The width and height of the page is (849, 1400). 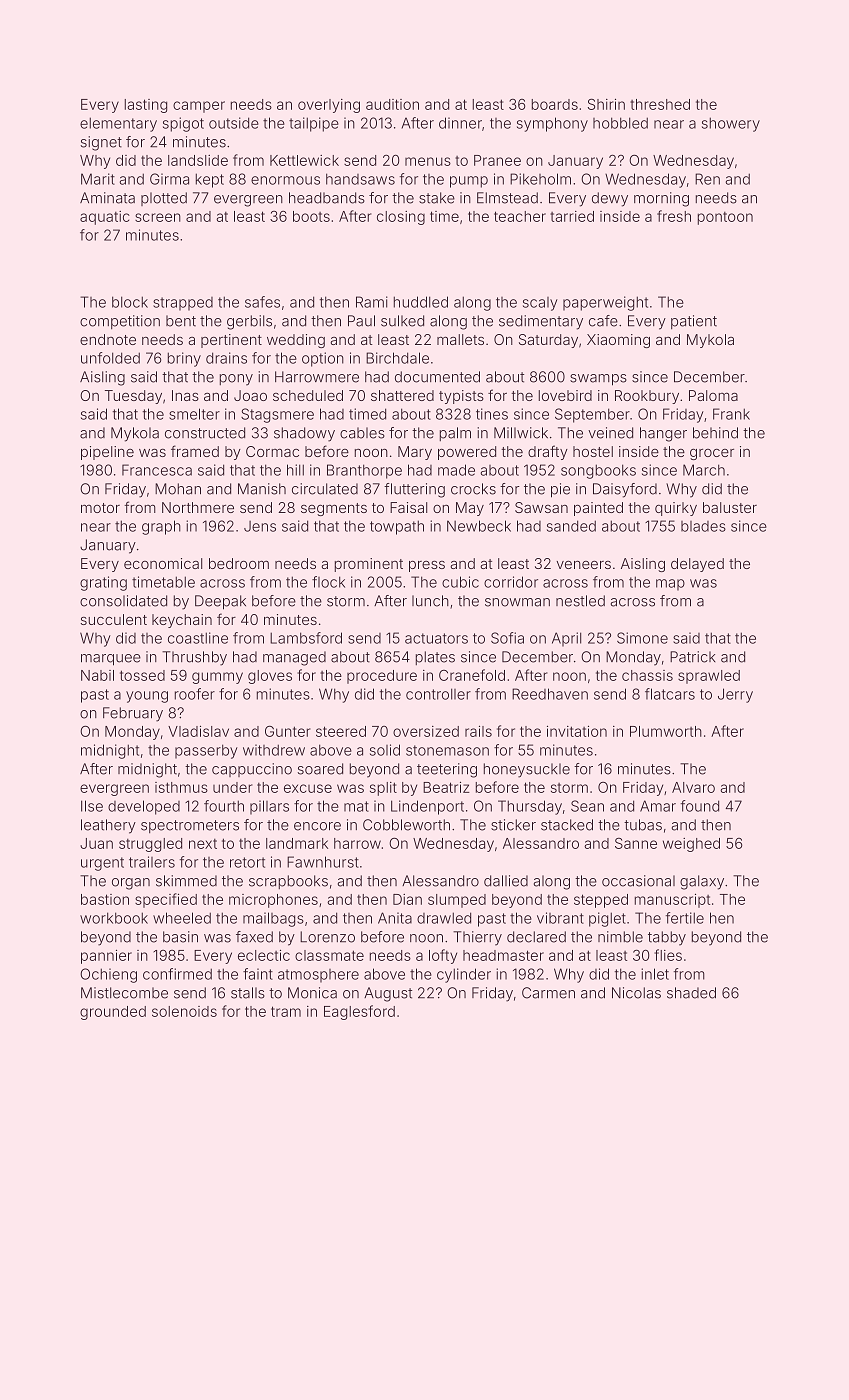 What do you see at coordinates (663, 434) in the page?
I see `hanger` at bounding box center [663, 434].
